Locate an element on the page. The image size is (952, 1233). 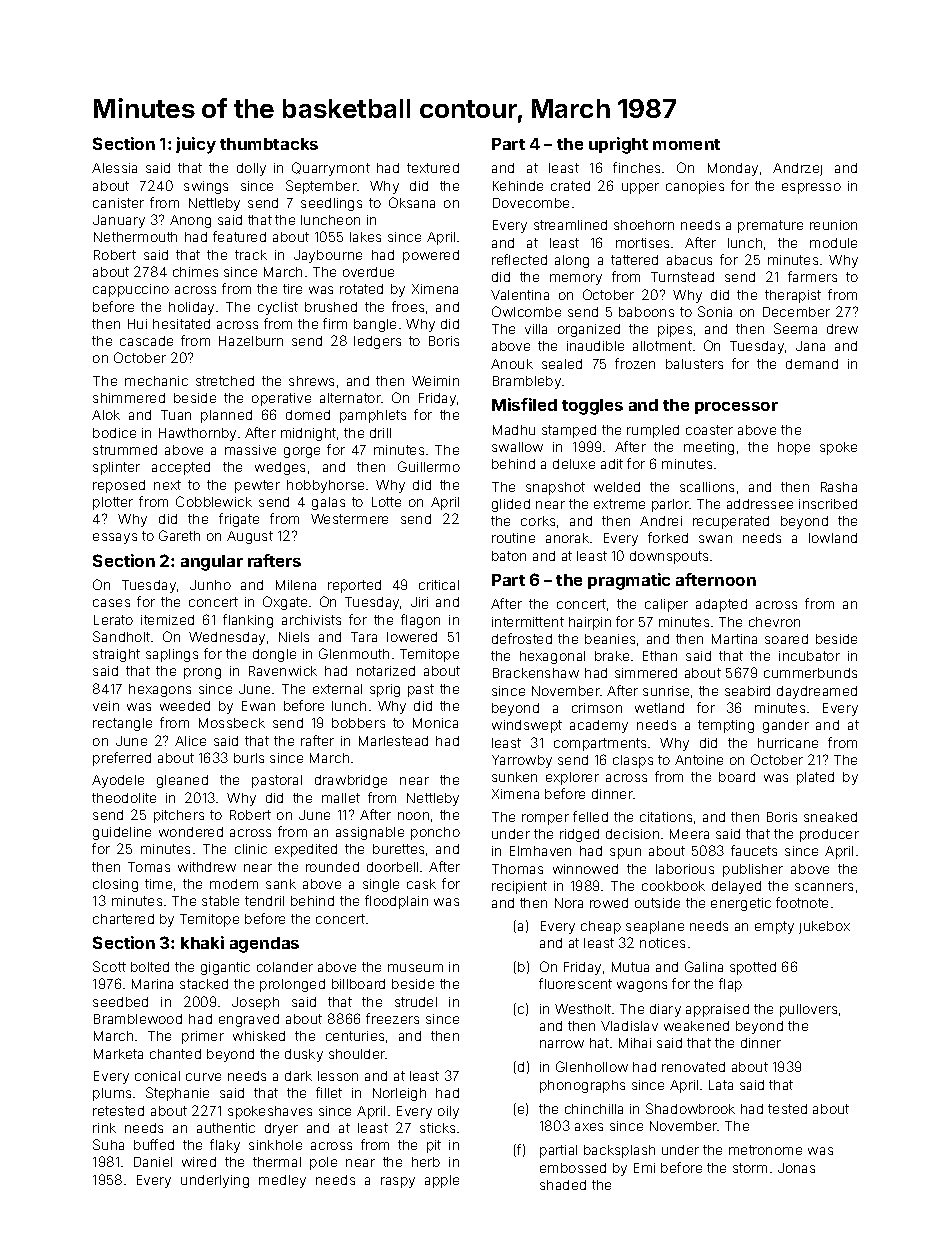
Daniel is located at coordinates (153, 1162).
